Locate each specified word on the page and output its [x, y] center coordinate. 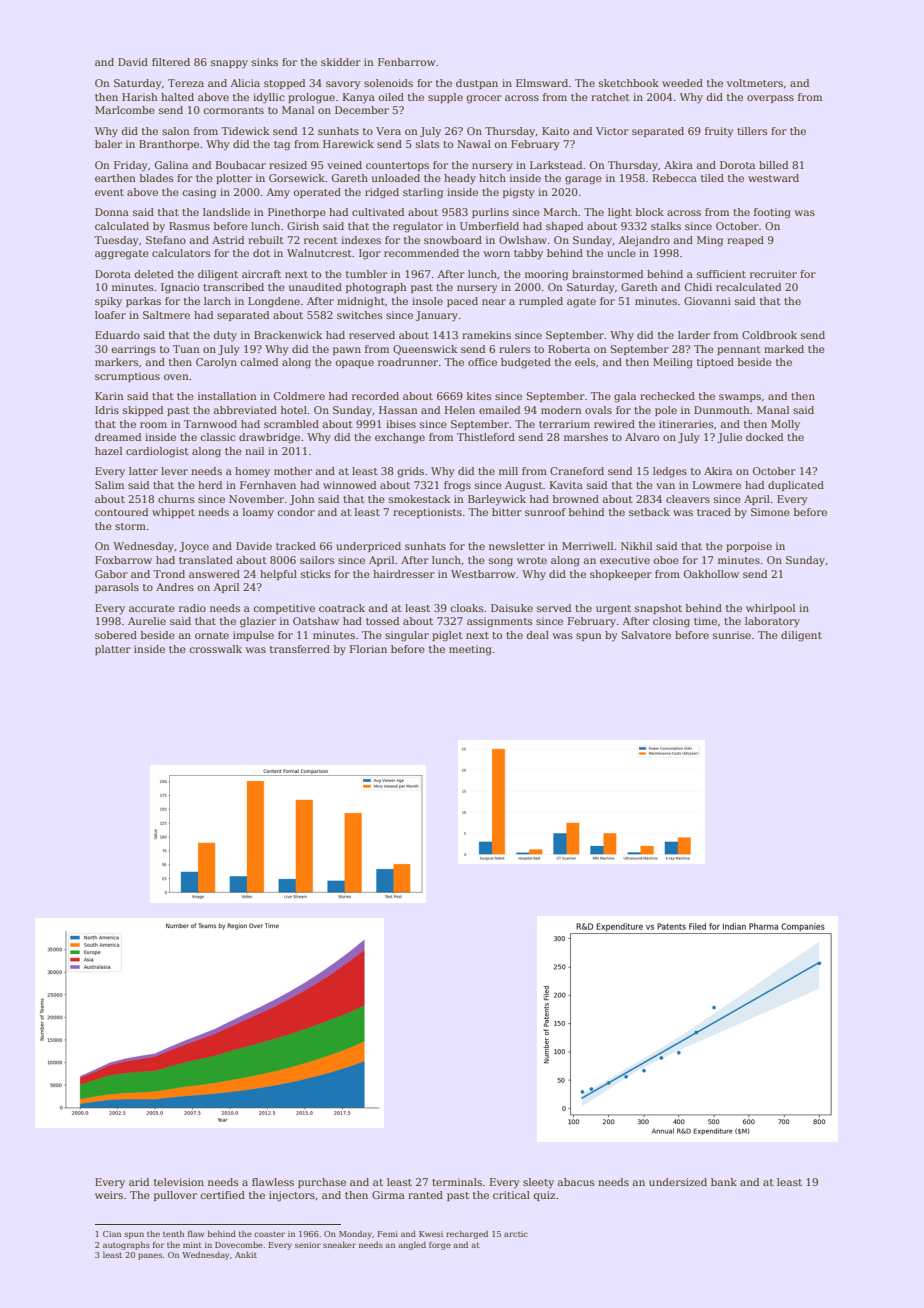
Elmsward [542, 83]
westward [773, 178]
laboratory [772, 622]
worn [497, 254]
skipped [143, 411]
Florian [368, 649]
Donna [112, 212]
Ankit [246, 1255]
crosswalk [216, 649]
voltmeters [755, 83]
